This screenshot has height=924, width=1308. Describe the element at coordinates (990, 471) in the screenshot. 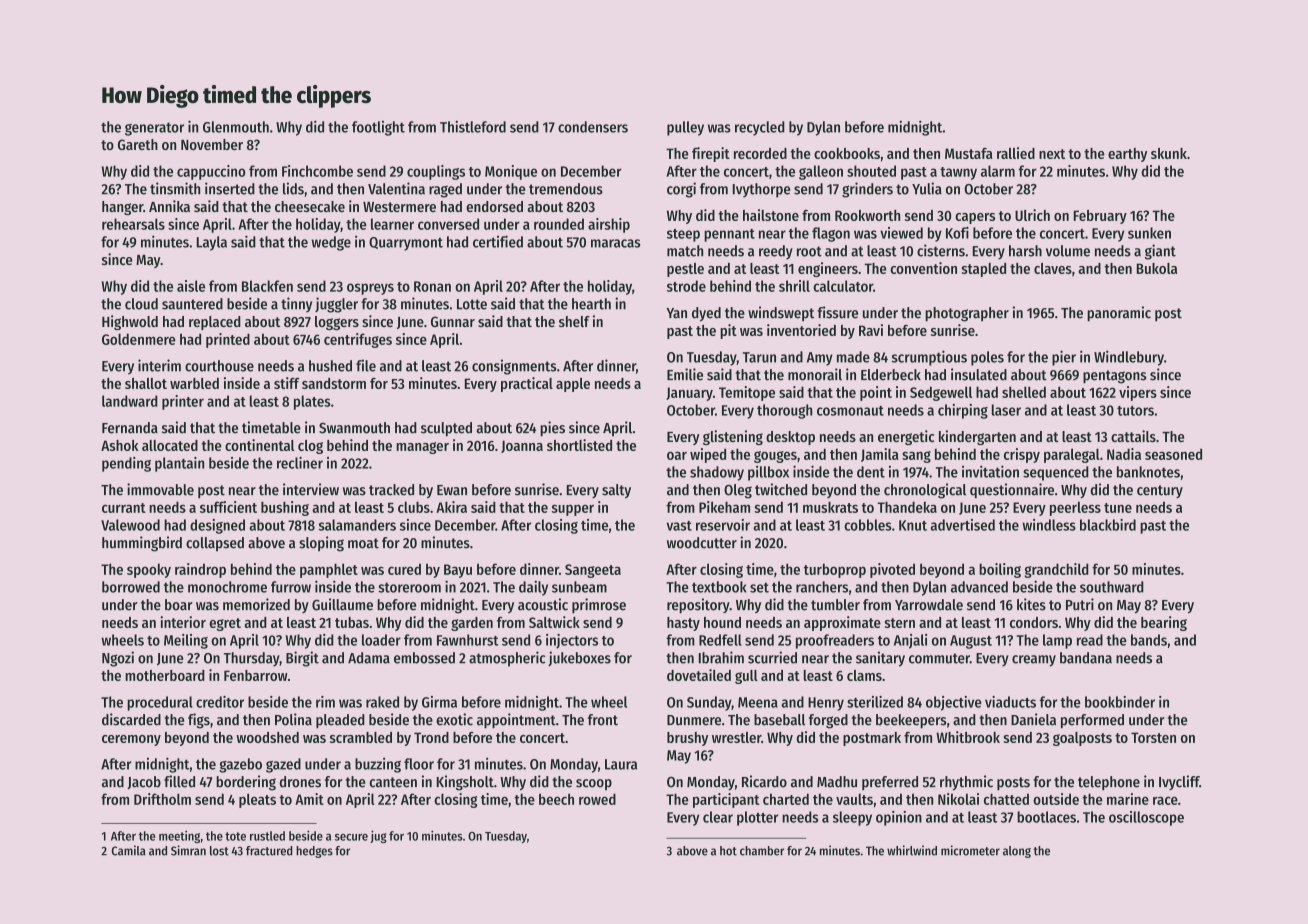

I see `invitation` at that location.
